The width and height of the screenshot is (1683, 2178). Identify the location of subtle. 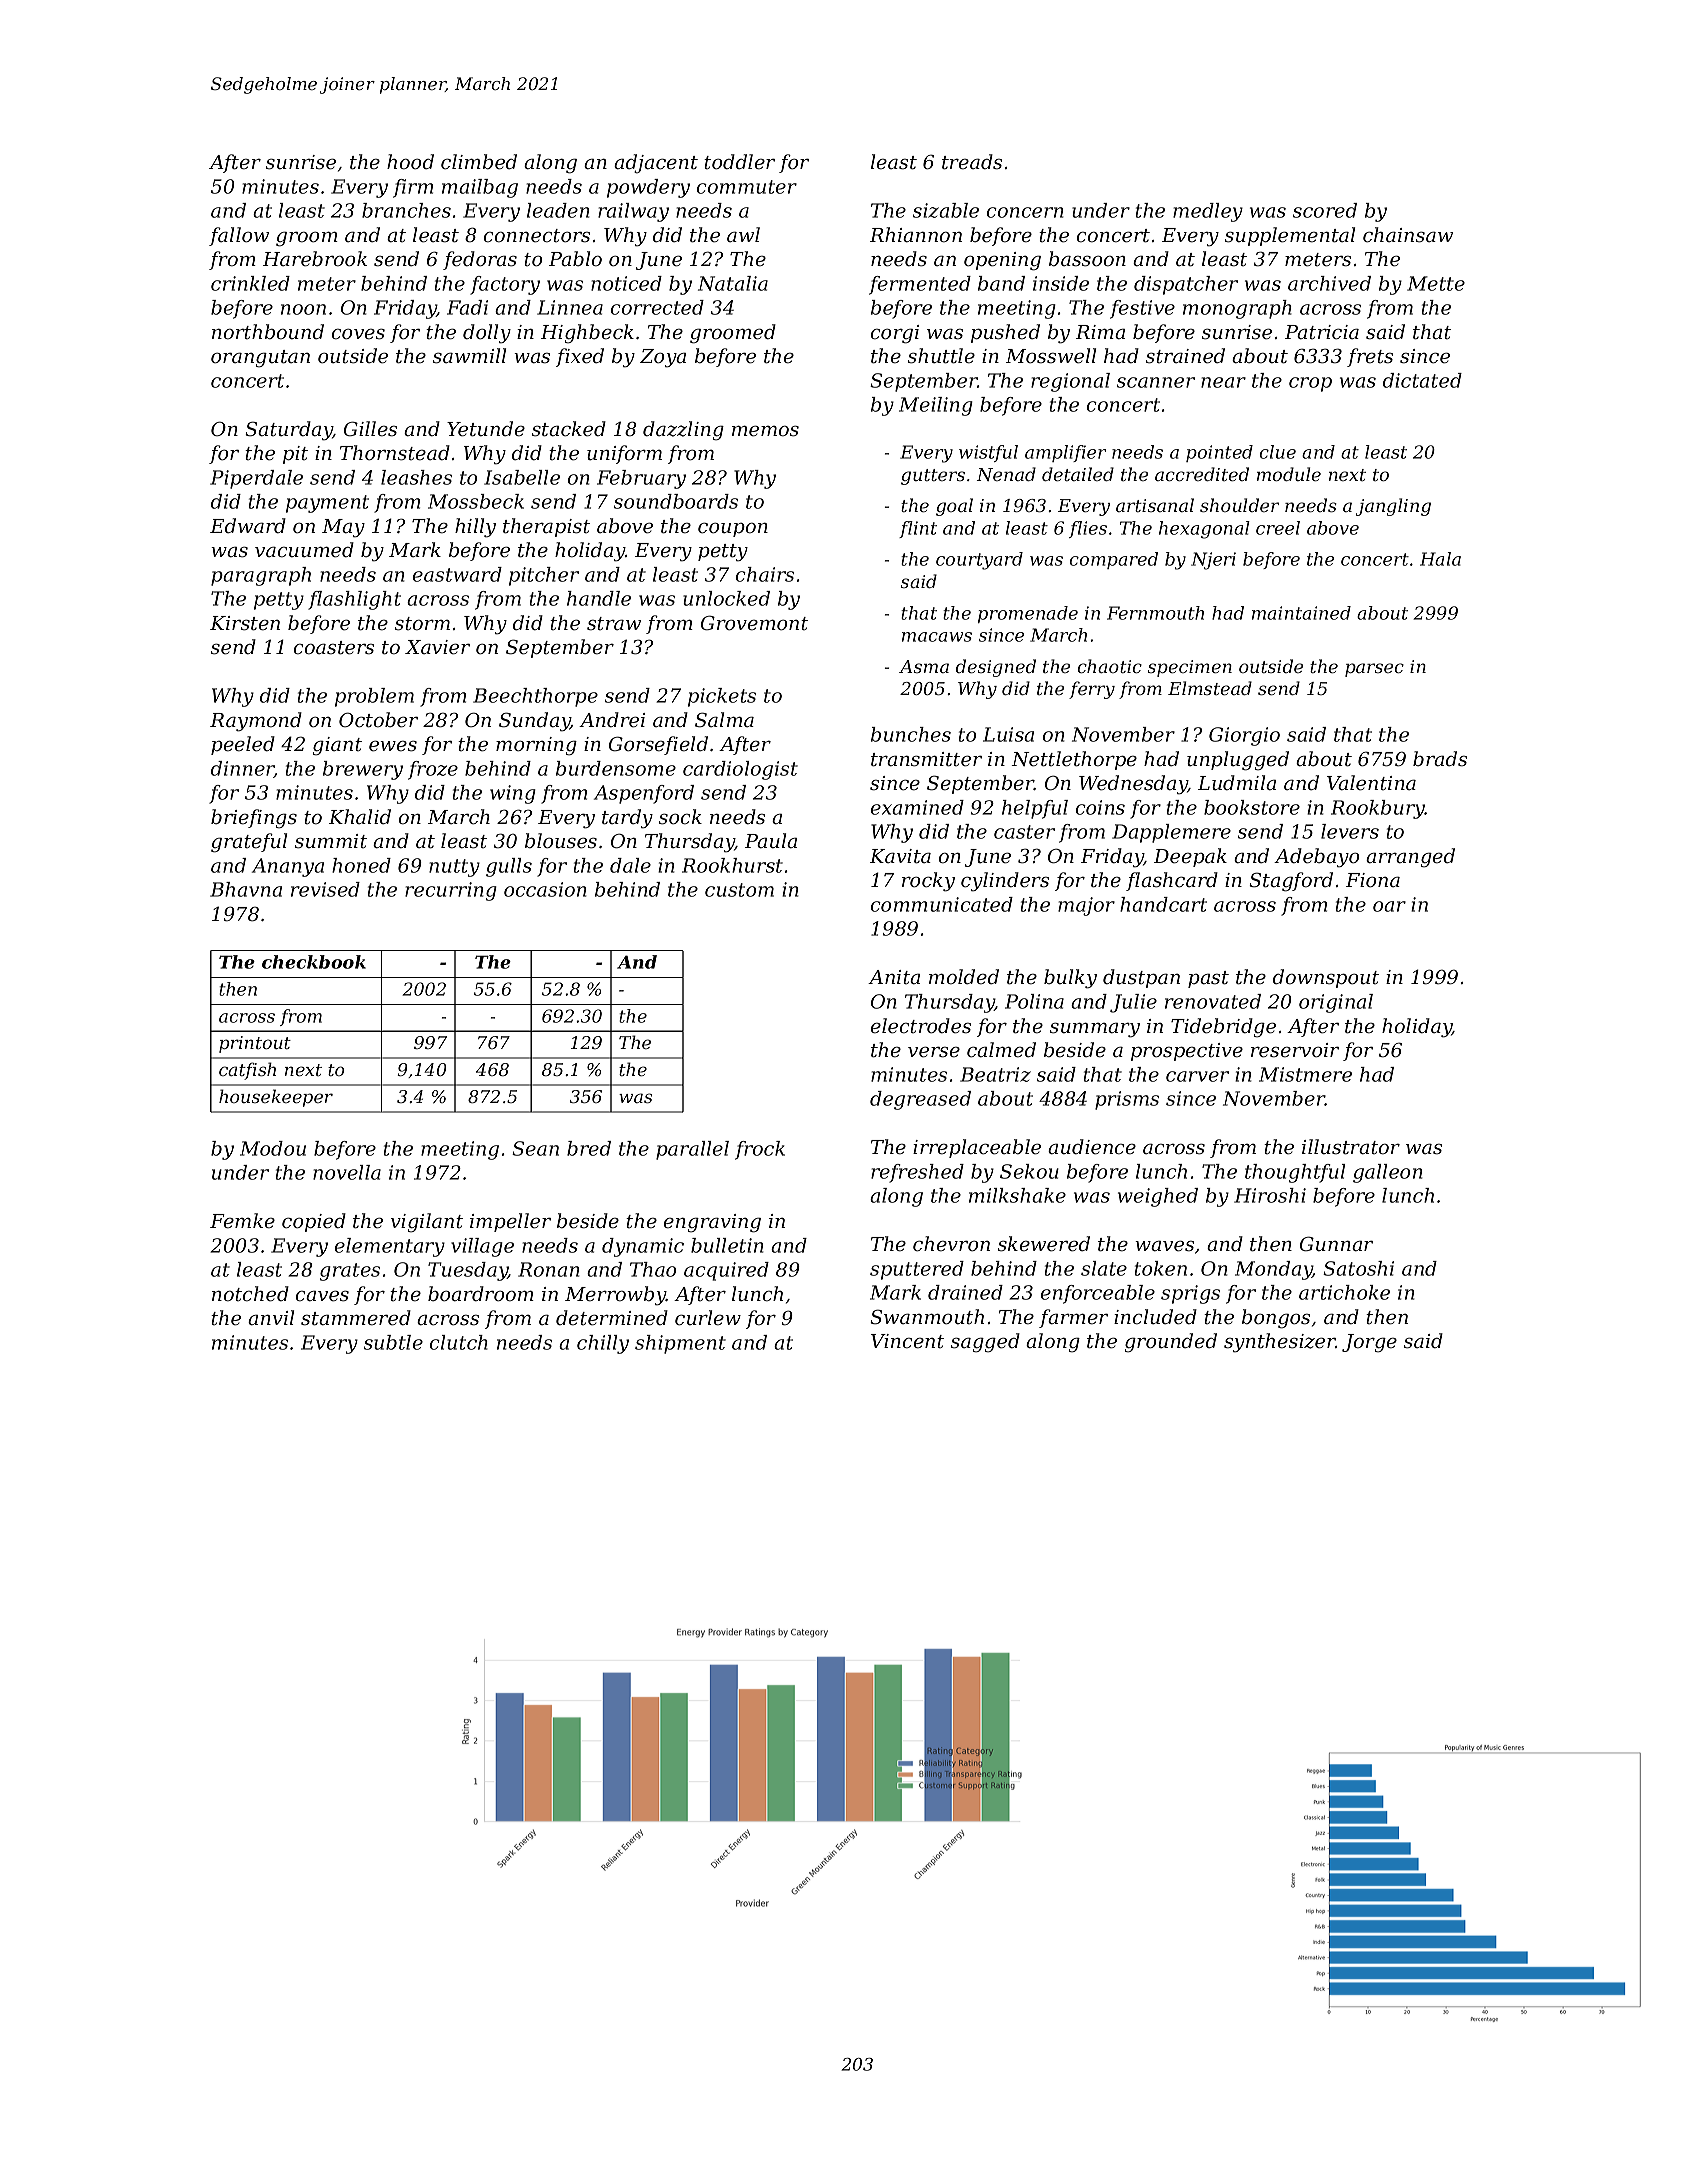
(393, 1342).
